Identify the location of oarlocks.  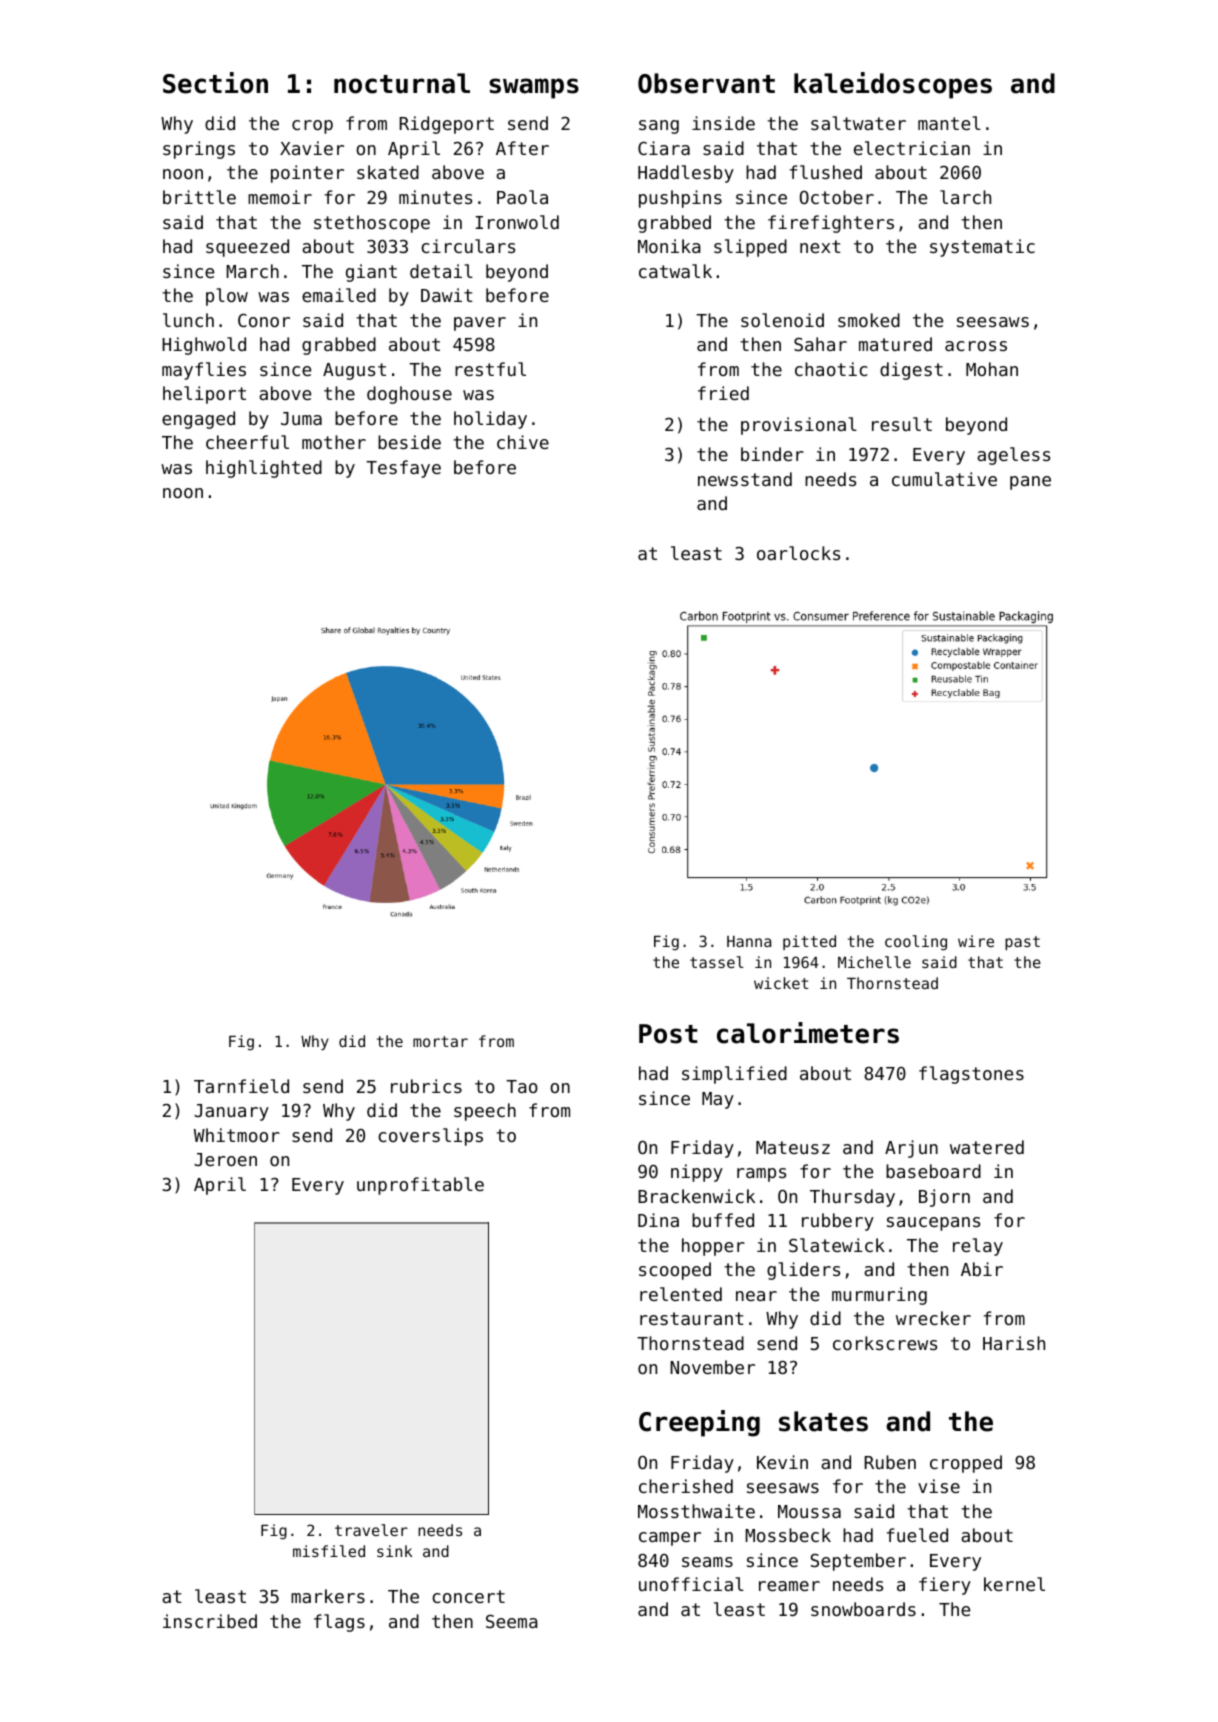
(798, 553).
